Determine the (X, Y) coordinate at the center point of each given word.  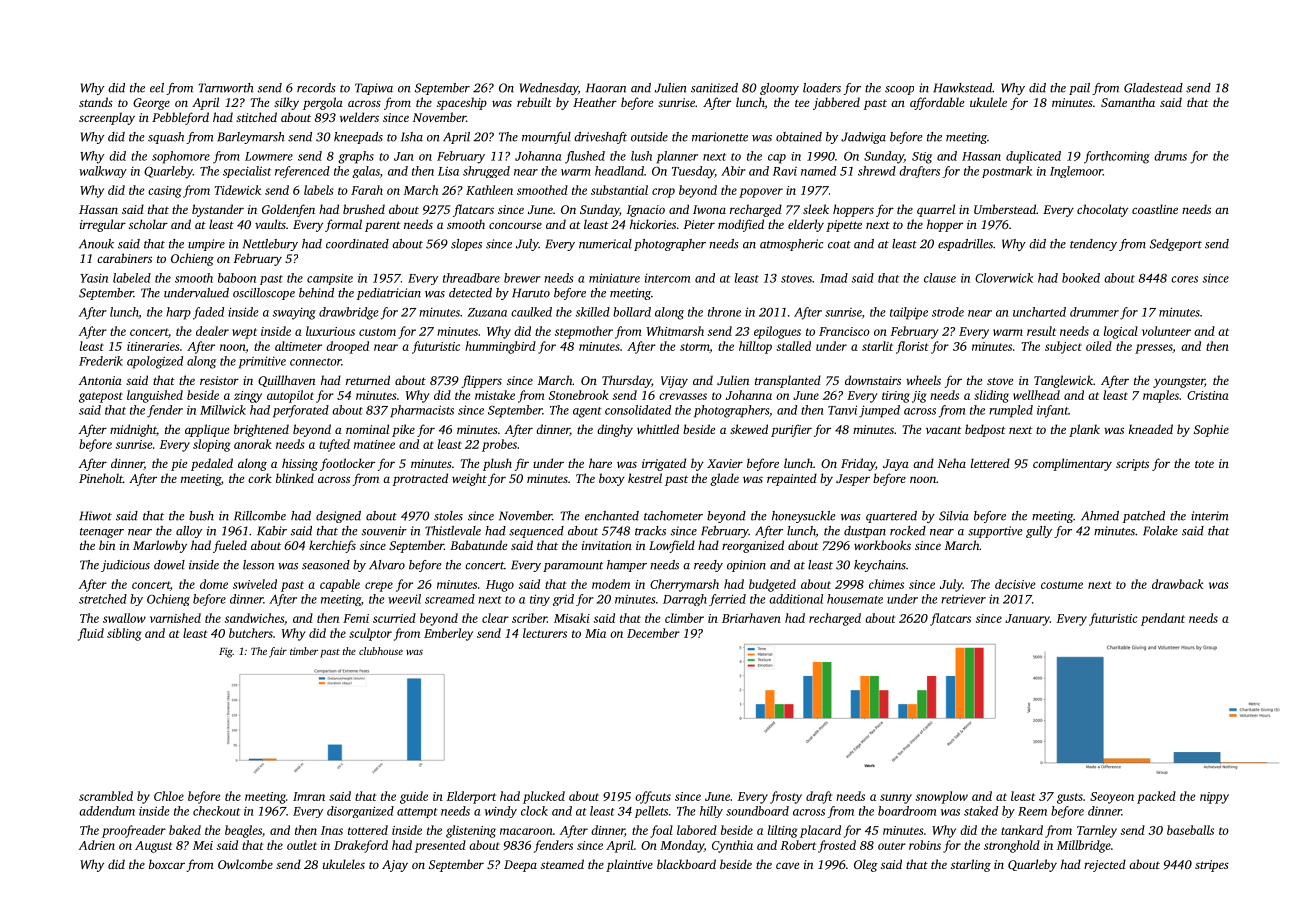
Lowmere (269, 156)
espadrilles (965, 245)
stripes (1212, 866)
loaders (822, 88)
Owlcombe (245, 864)
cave (787, 865)
